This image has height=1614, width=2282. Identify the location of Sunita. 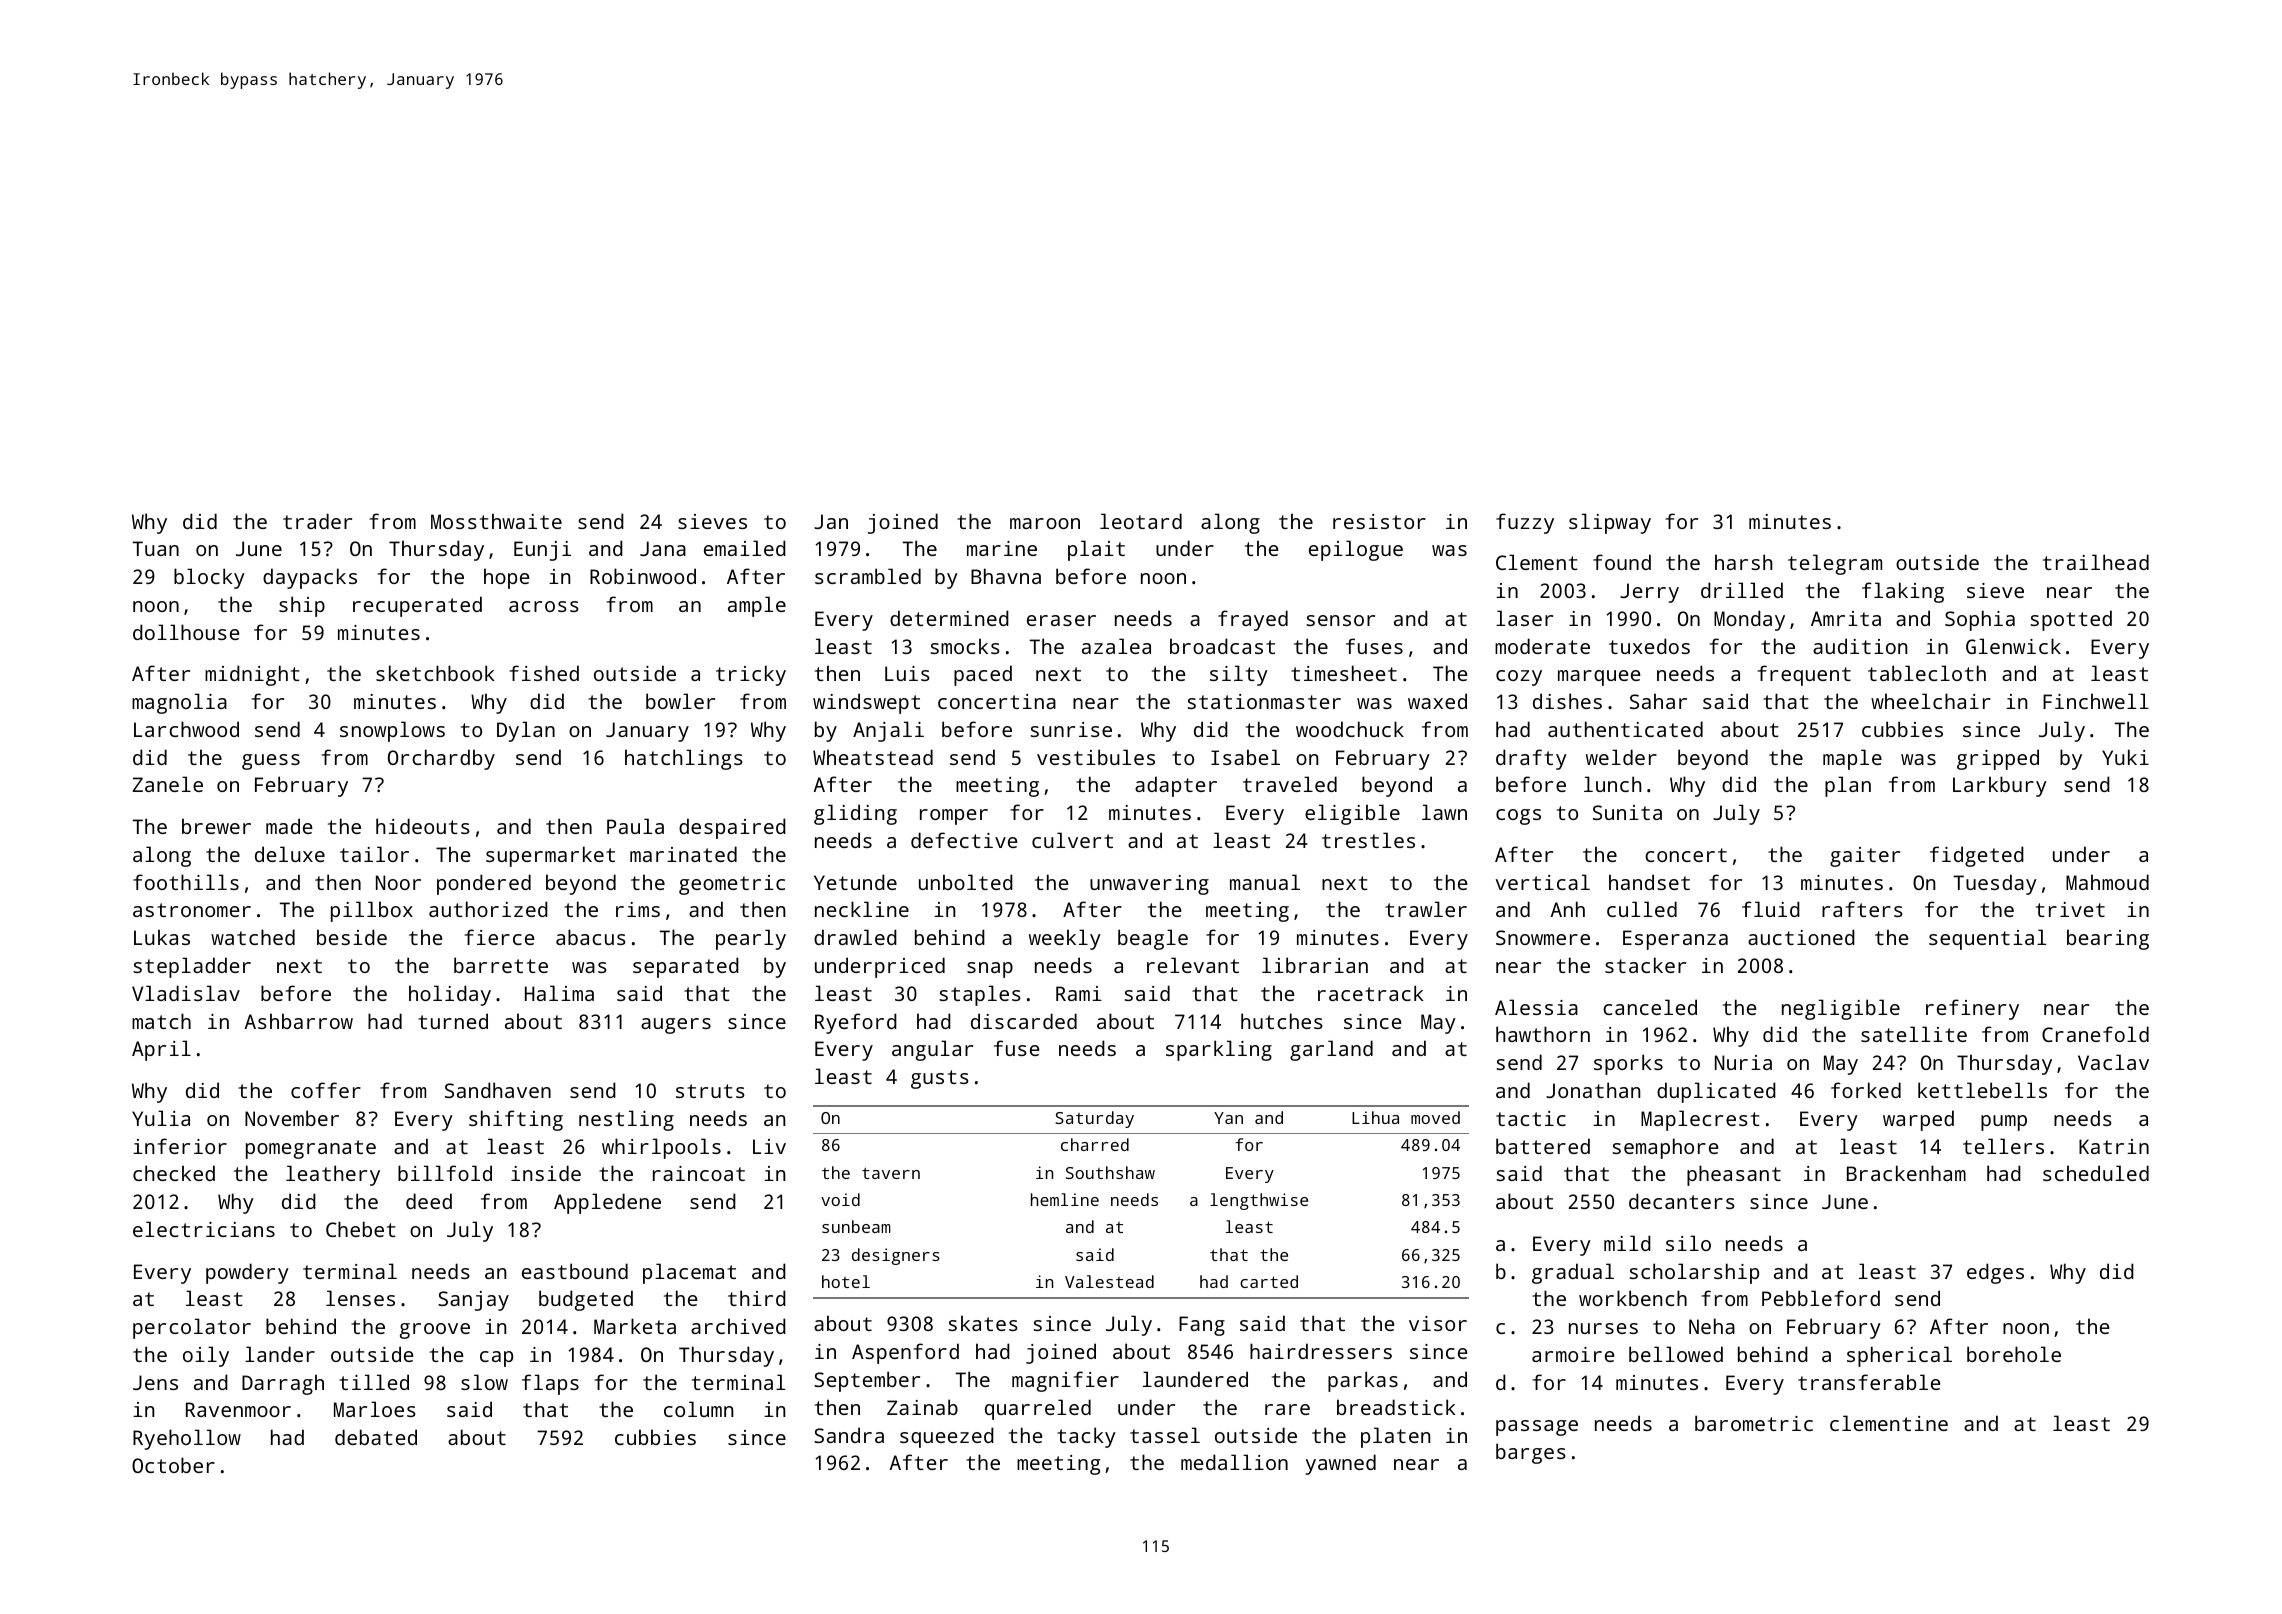
(1627, 812).
